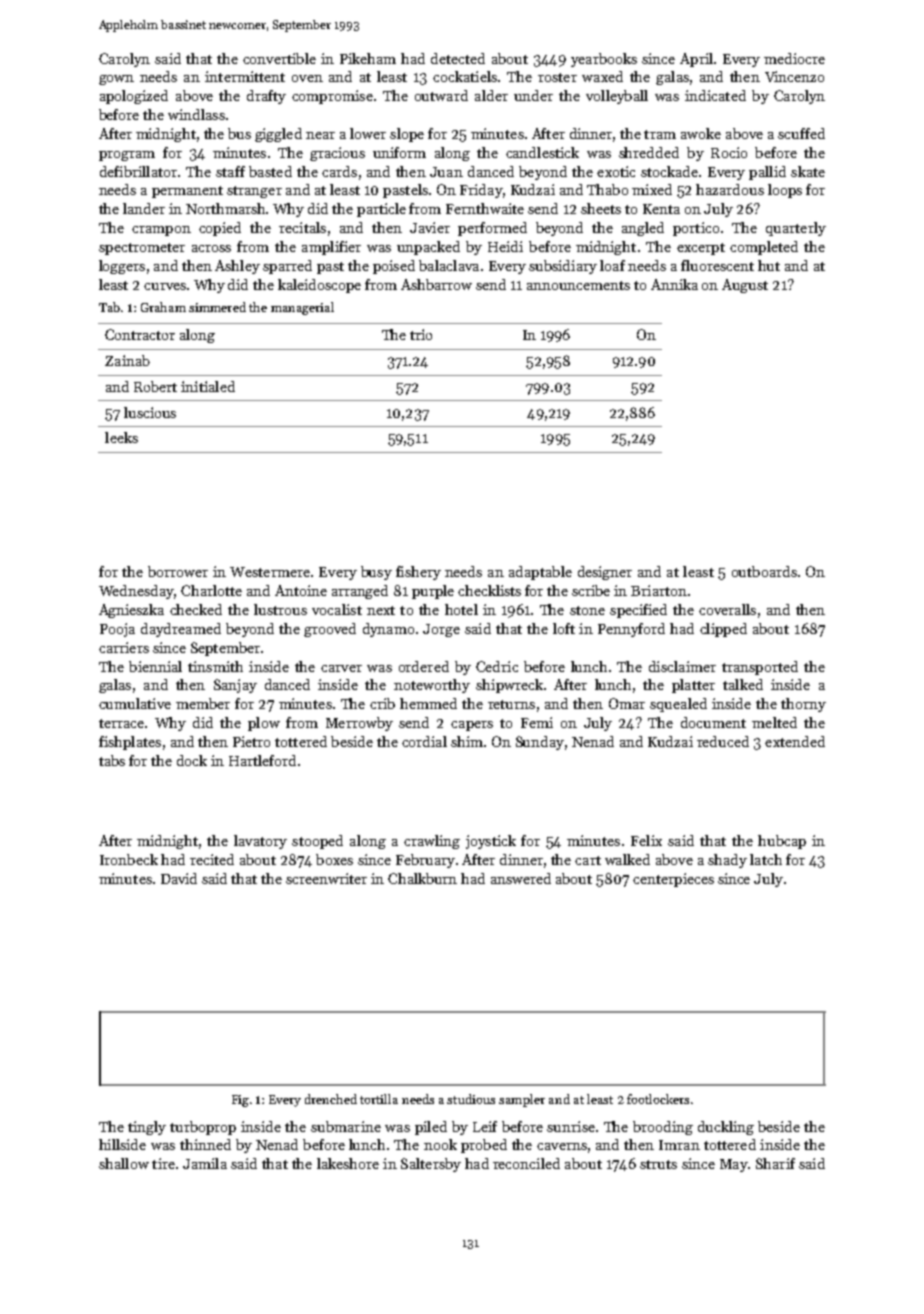 The width and height of the screenshot is (924, 1314). What do you see at coordinates (240, 1101) in the screenshot?
I see `Fig` at bounding box center [240, 1101].
